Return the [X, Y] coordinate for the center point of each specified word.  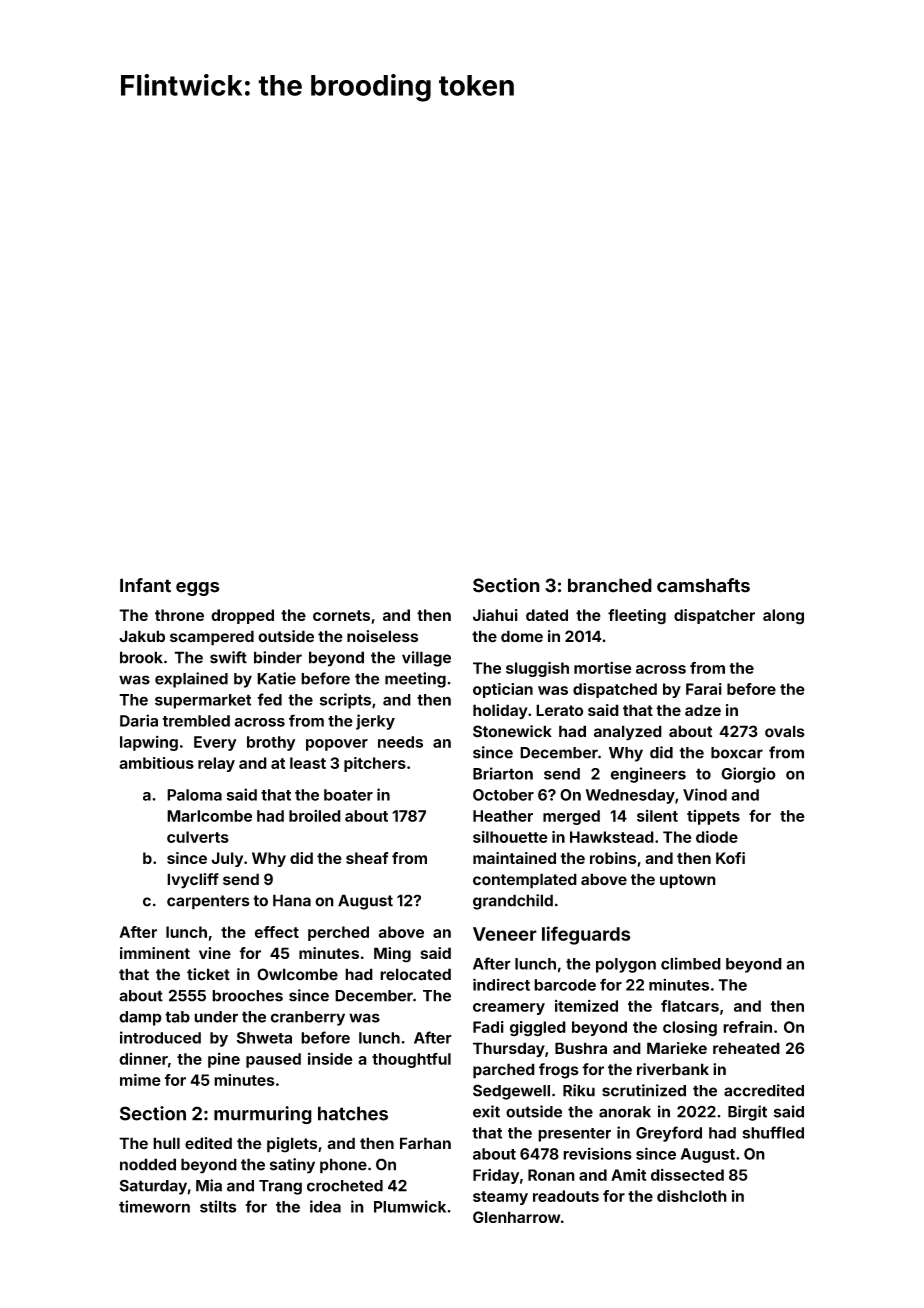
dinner [143, 1059]
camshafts [703, 585]
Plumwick [410, 1206]
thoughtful [411, 1060]
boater [348, 795]
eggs [197, 589]
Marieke [677, 1048]
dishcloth [692, 1196]
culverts [198, 837]
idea [325, 1206]
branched [610, 585]
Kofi [730, 858]
